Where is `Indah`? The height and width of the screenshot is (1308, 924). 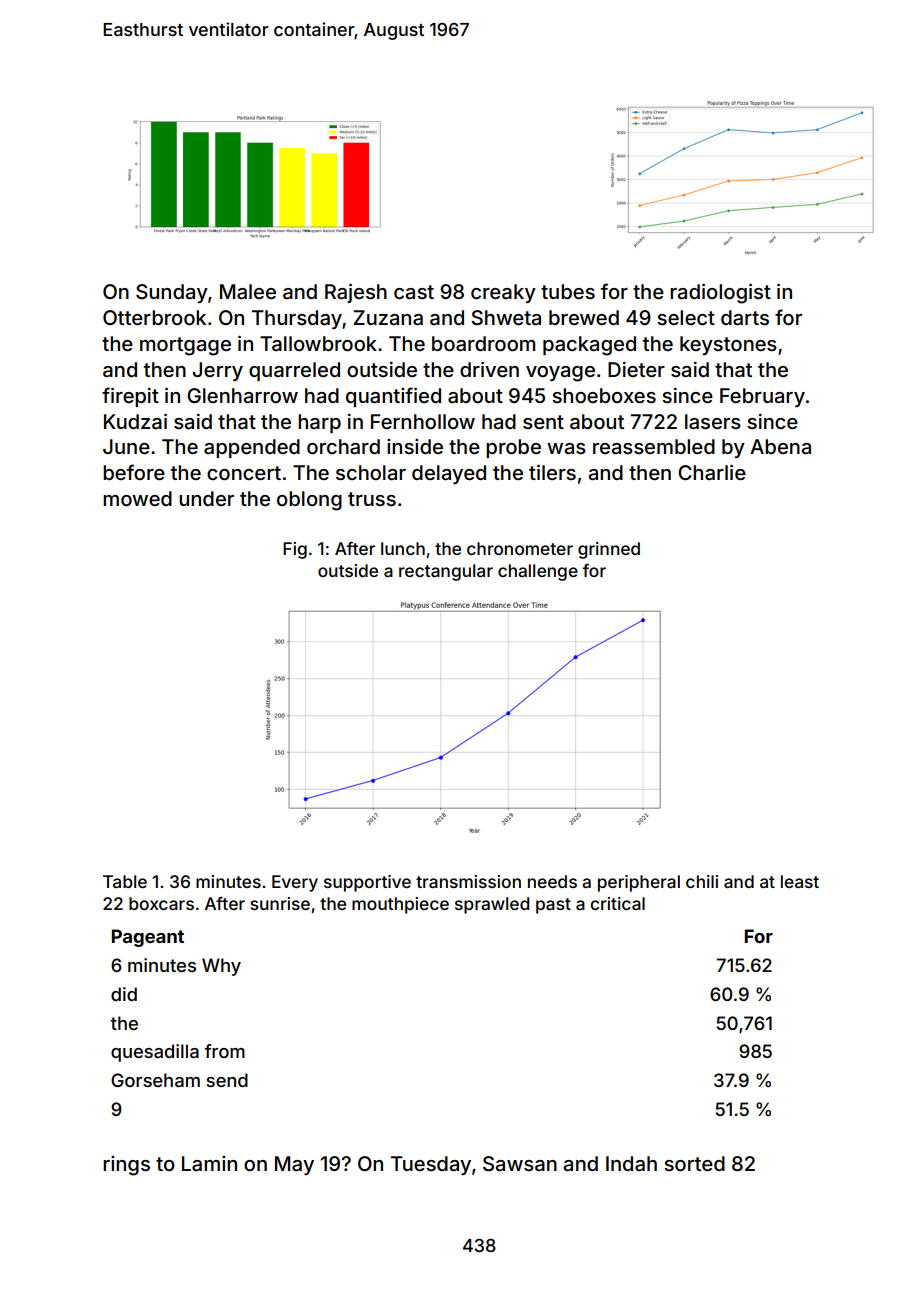 Indah is located at coordinates (631, 1163).
